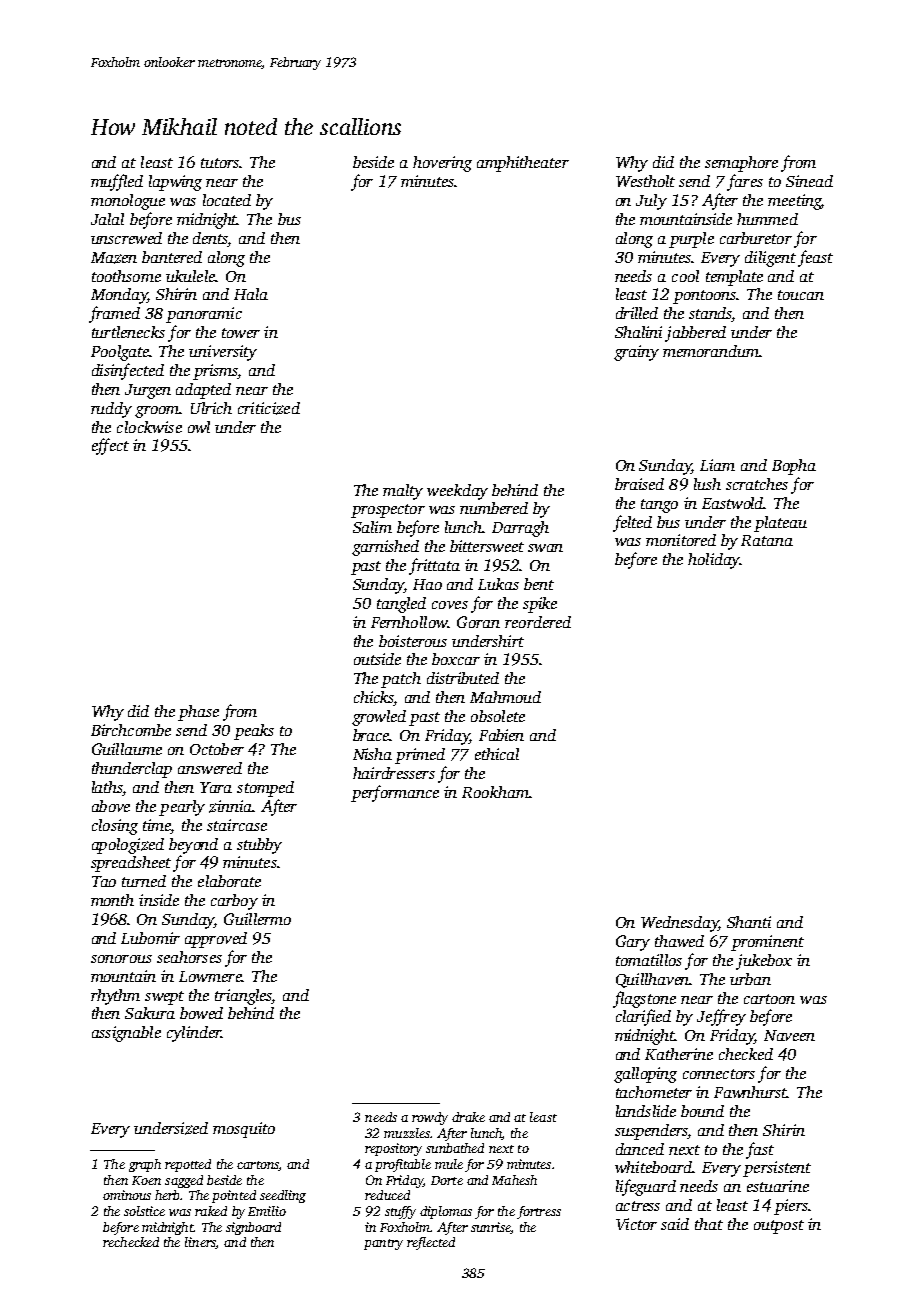 The image size is (924, 1308). I want to click on said, so click(675, 1224).
